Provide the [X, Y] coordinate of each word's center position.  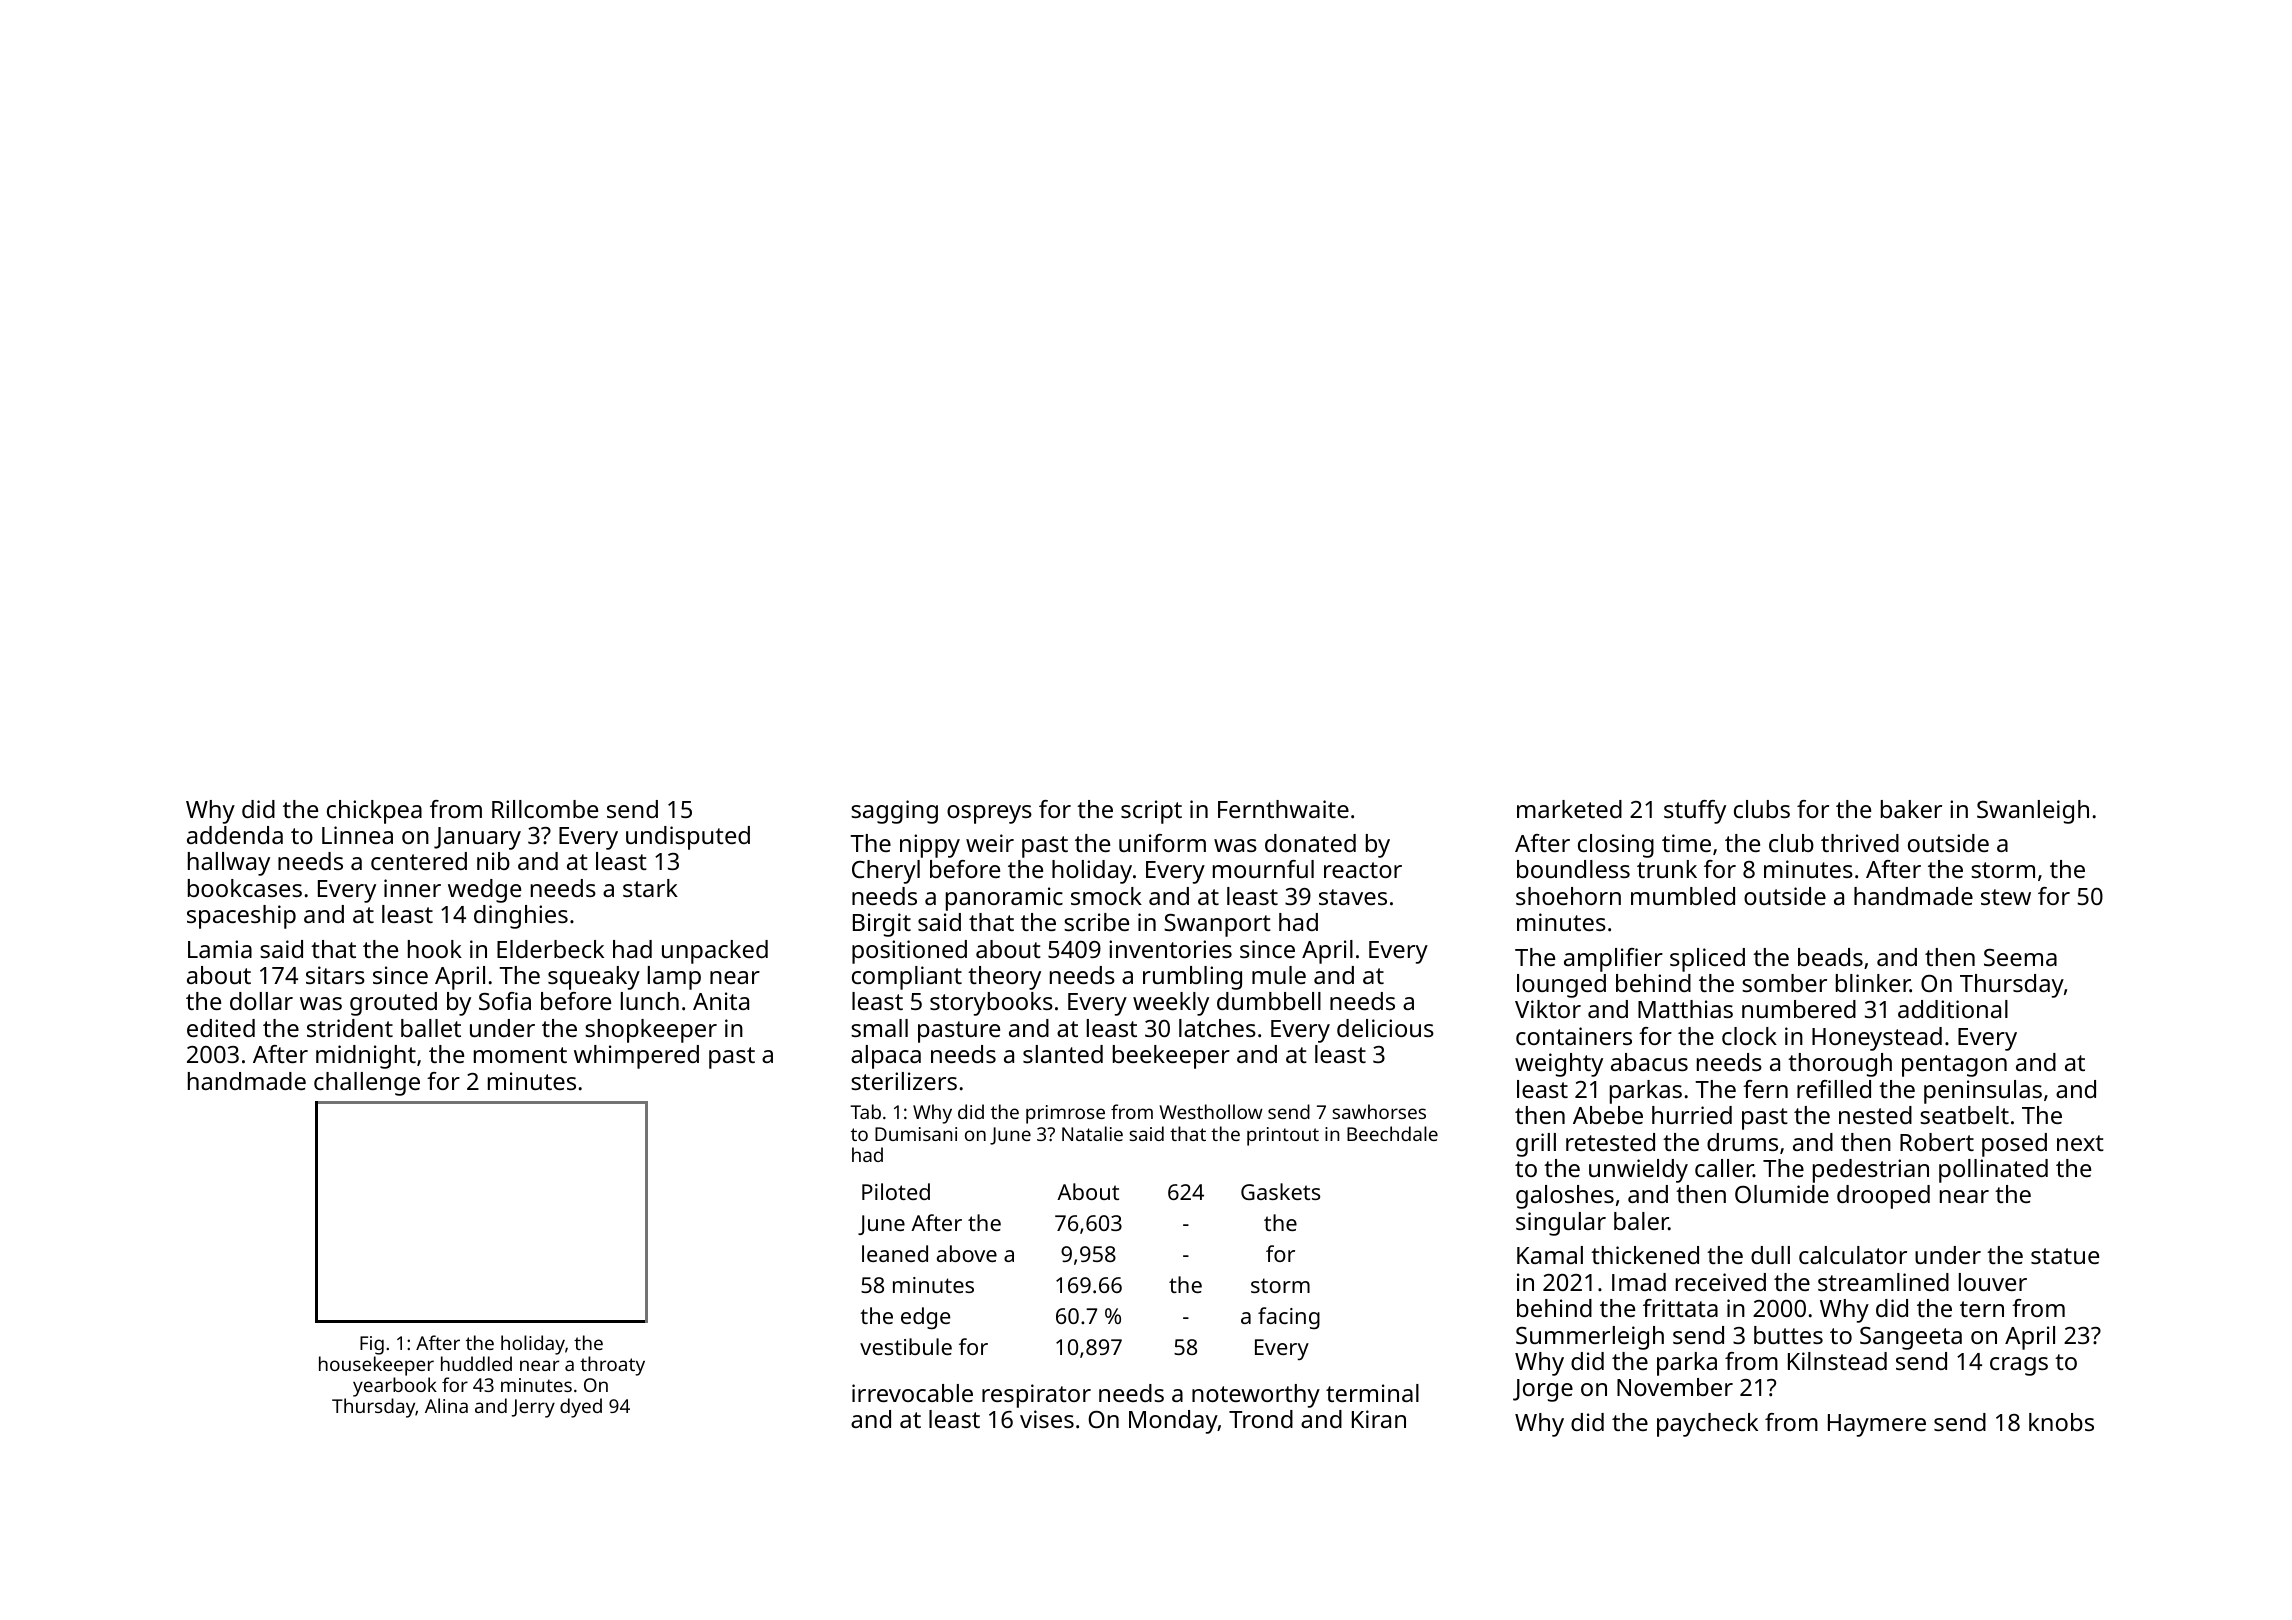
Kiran [1379, 1419]
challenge [367, 1084]
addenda [235, 835]
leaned [895, 1253]
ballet [431, 1028]
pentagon [1954, 1066]
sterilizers [904, 1081]
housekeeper [376, 1366]
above [967, 1253]
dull [1770, 1255]
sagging [894, 812]
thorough [1840, 1065]
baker [1911, 809]
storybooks [991, 1004]
